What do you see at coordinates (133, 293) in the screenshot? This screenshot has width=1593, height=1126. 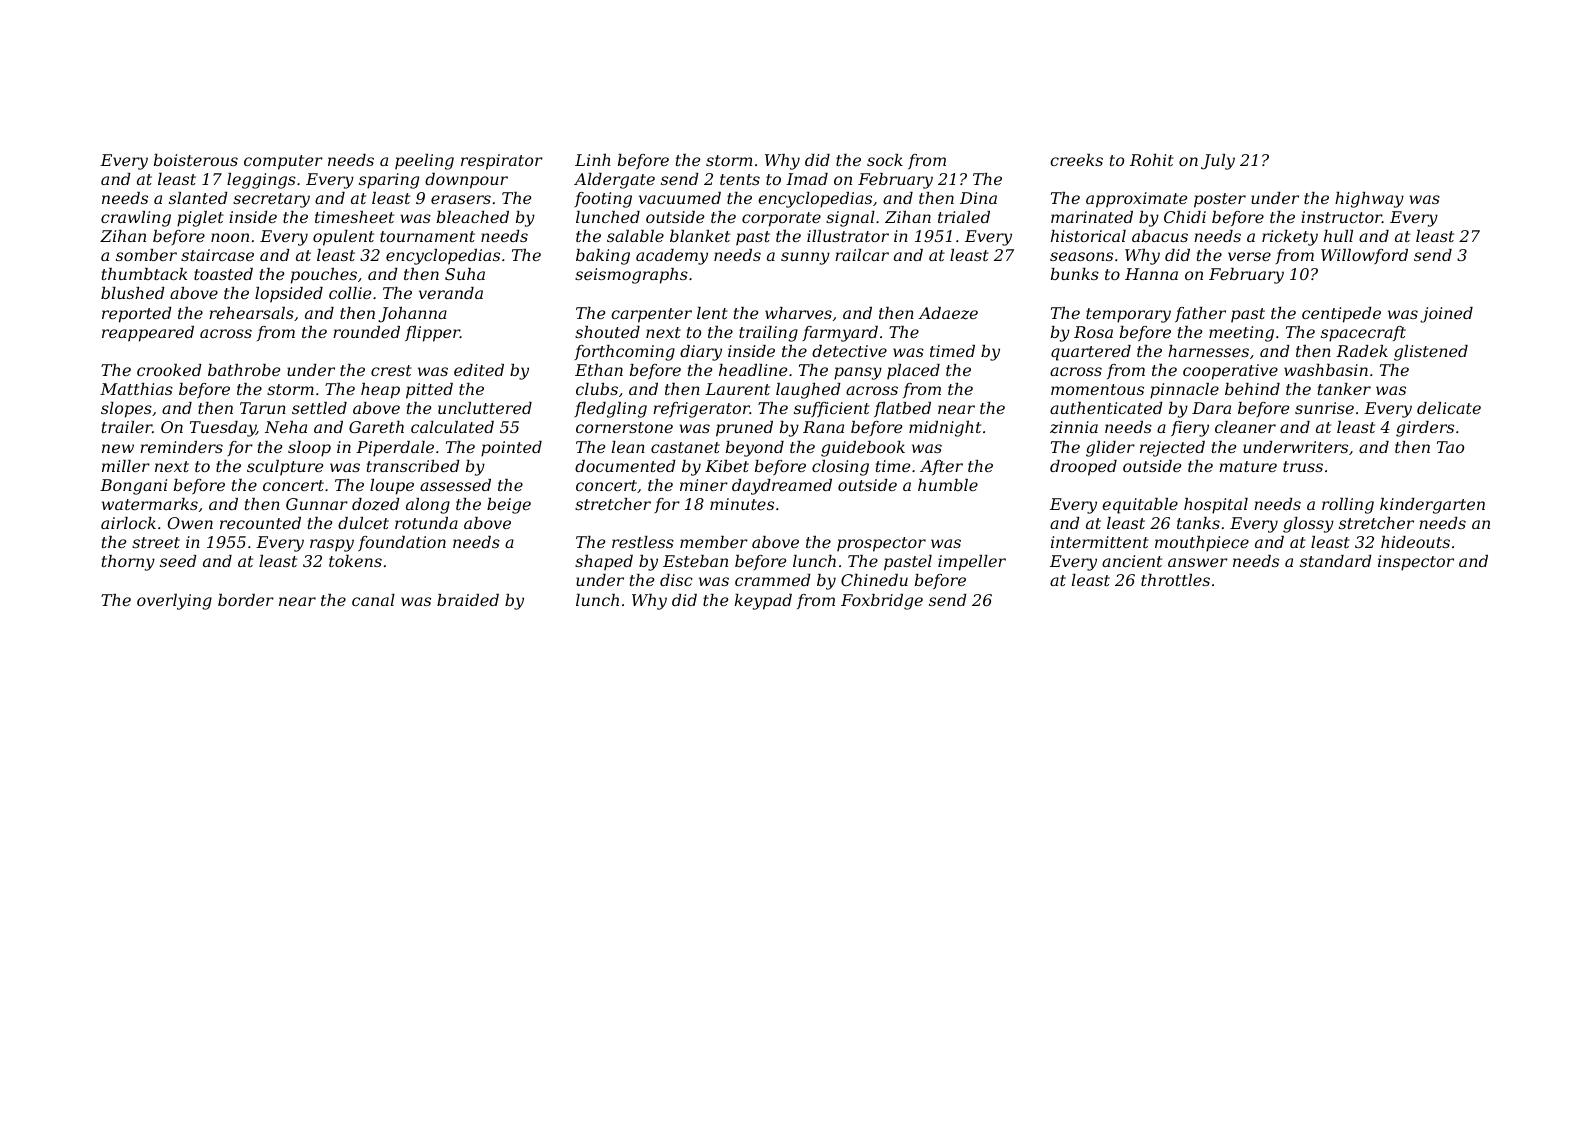 I see `blushed` at bounding box center [133, 293].
